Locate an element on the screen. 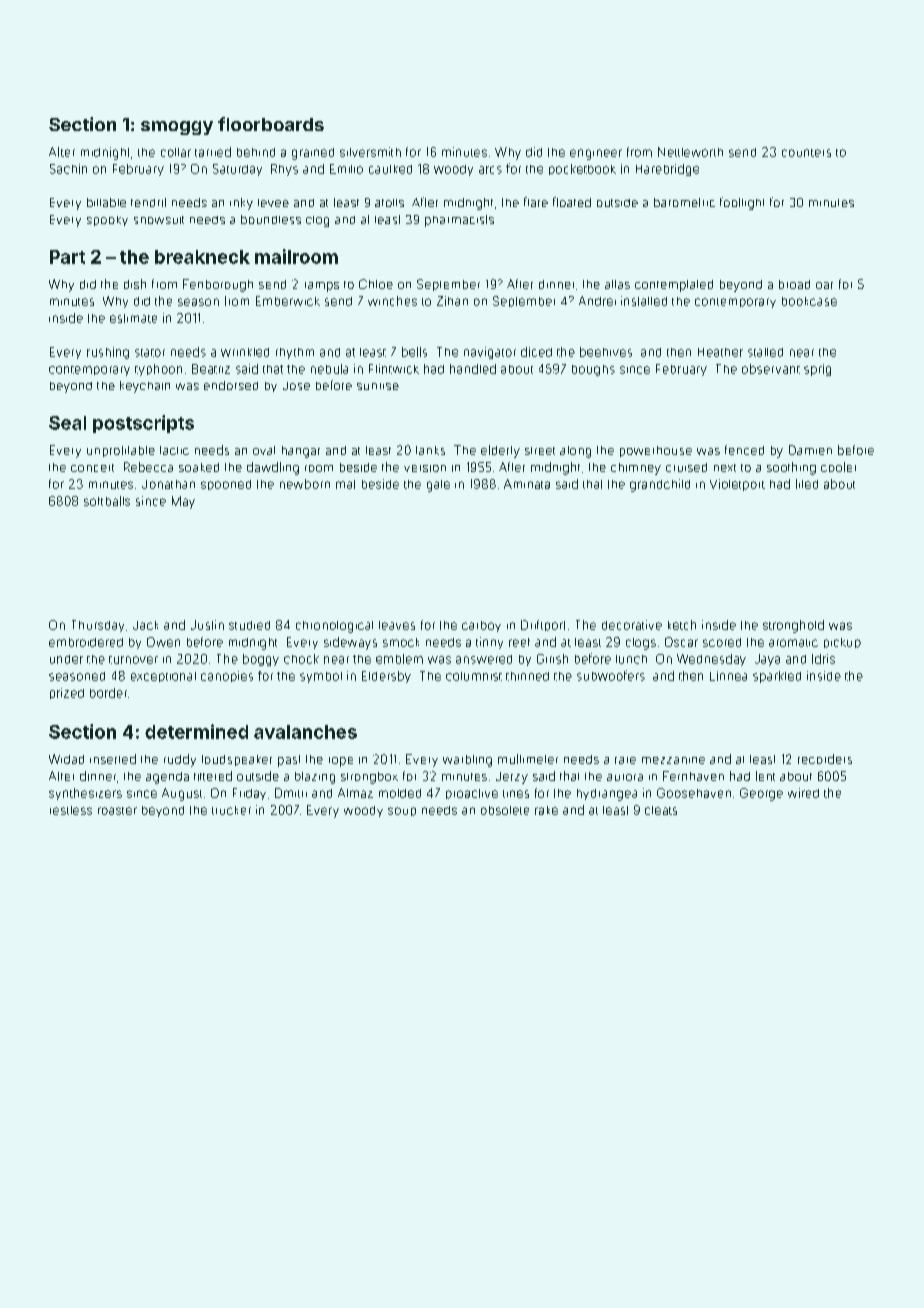  Girish is located at coordinates (552, 659).
